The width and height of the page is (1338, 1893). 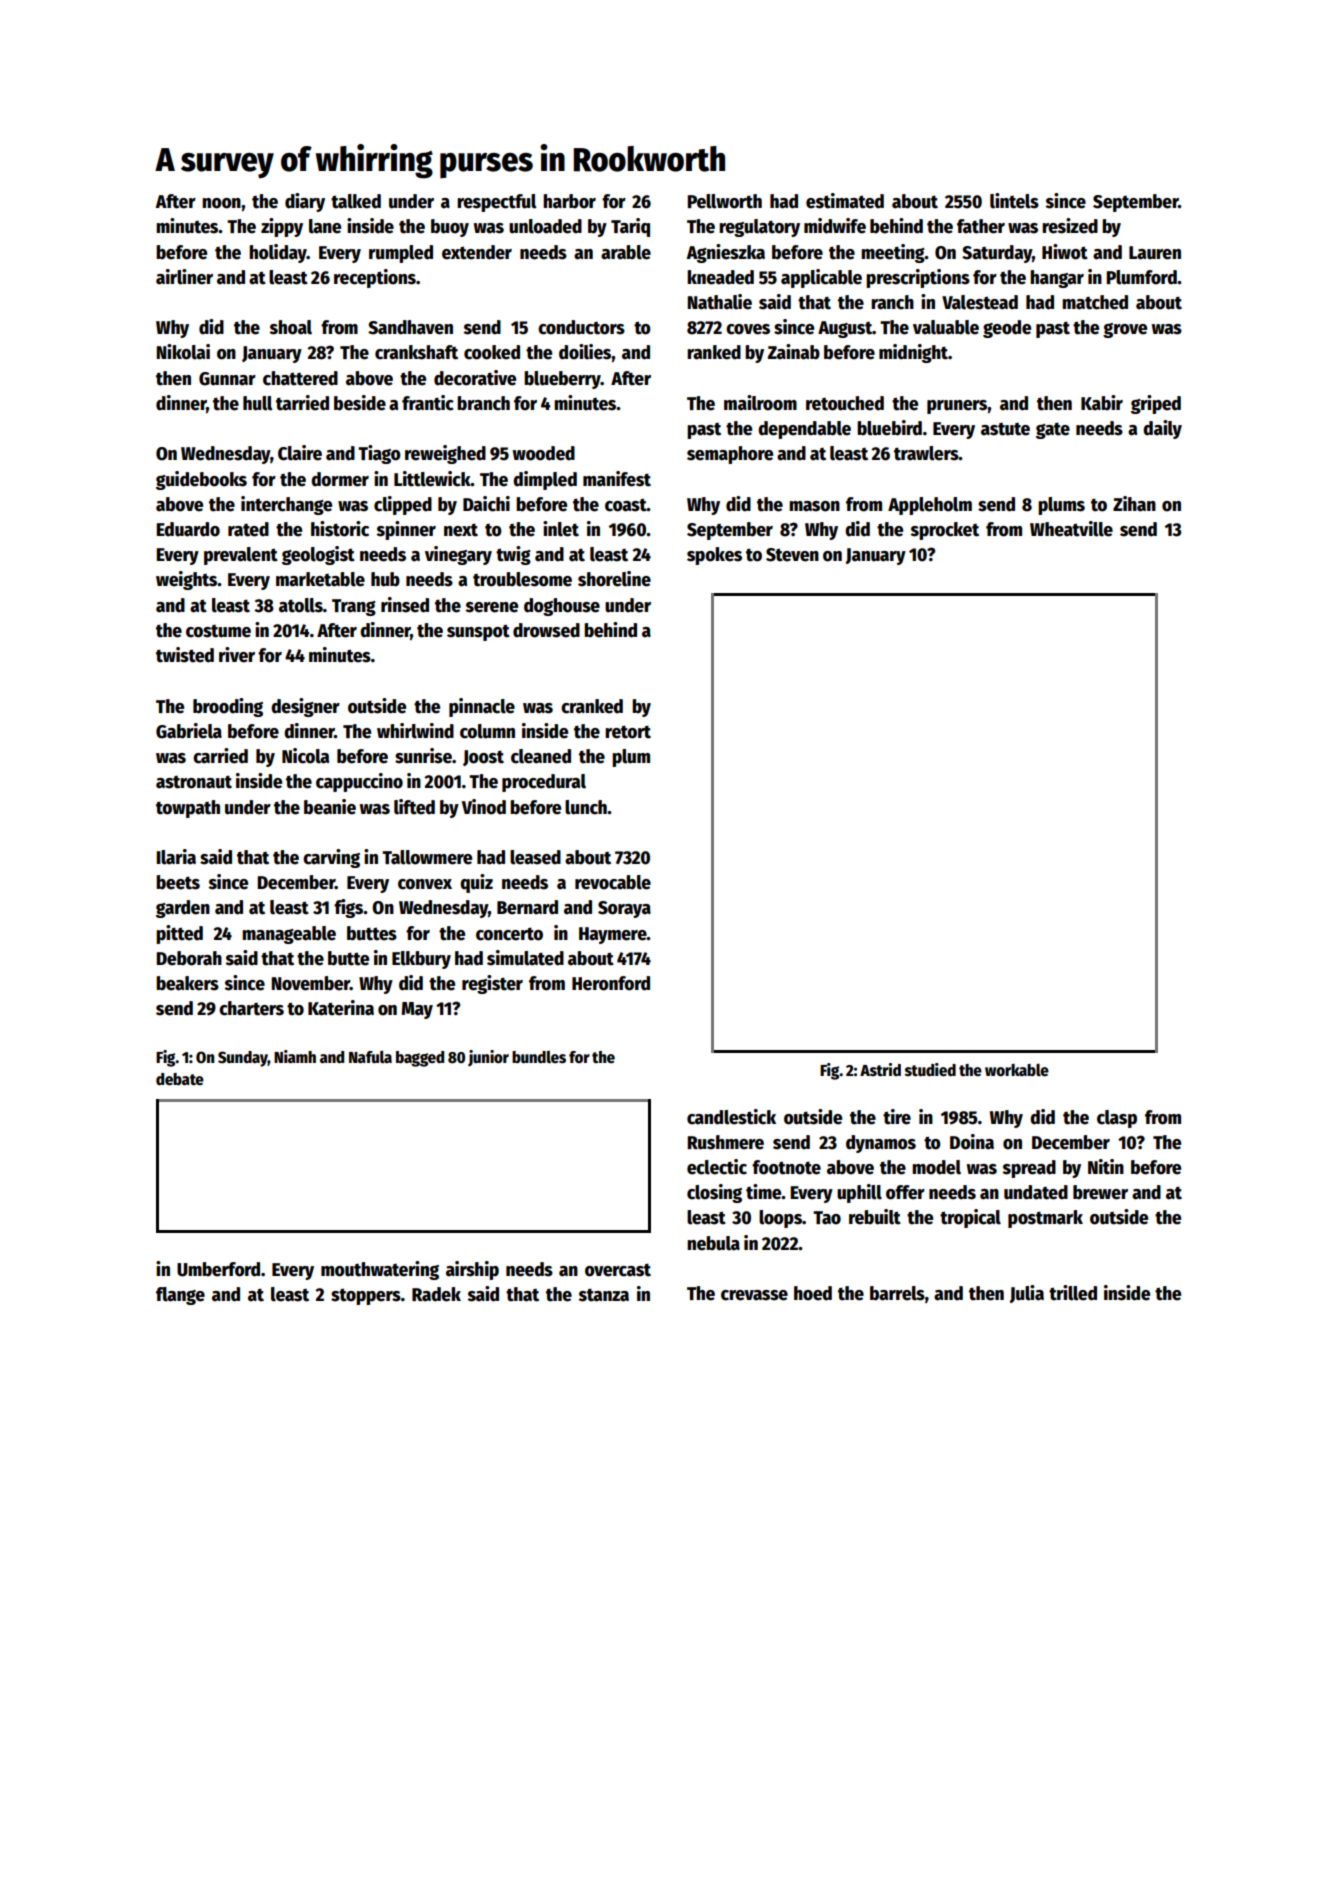 What do you see at coordinates (614, 579) in the page?
I see `shoreline` at bounding box center [614, 579].
